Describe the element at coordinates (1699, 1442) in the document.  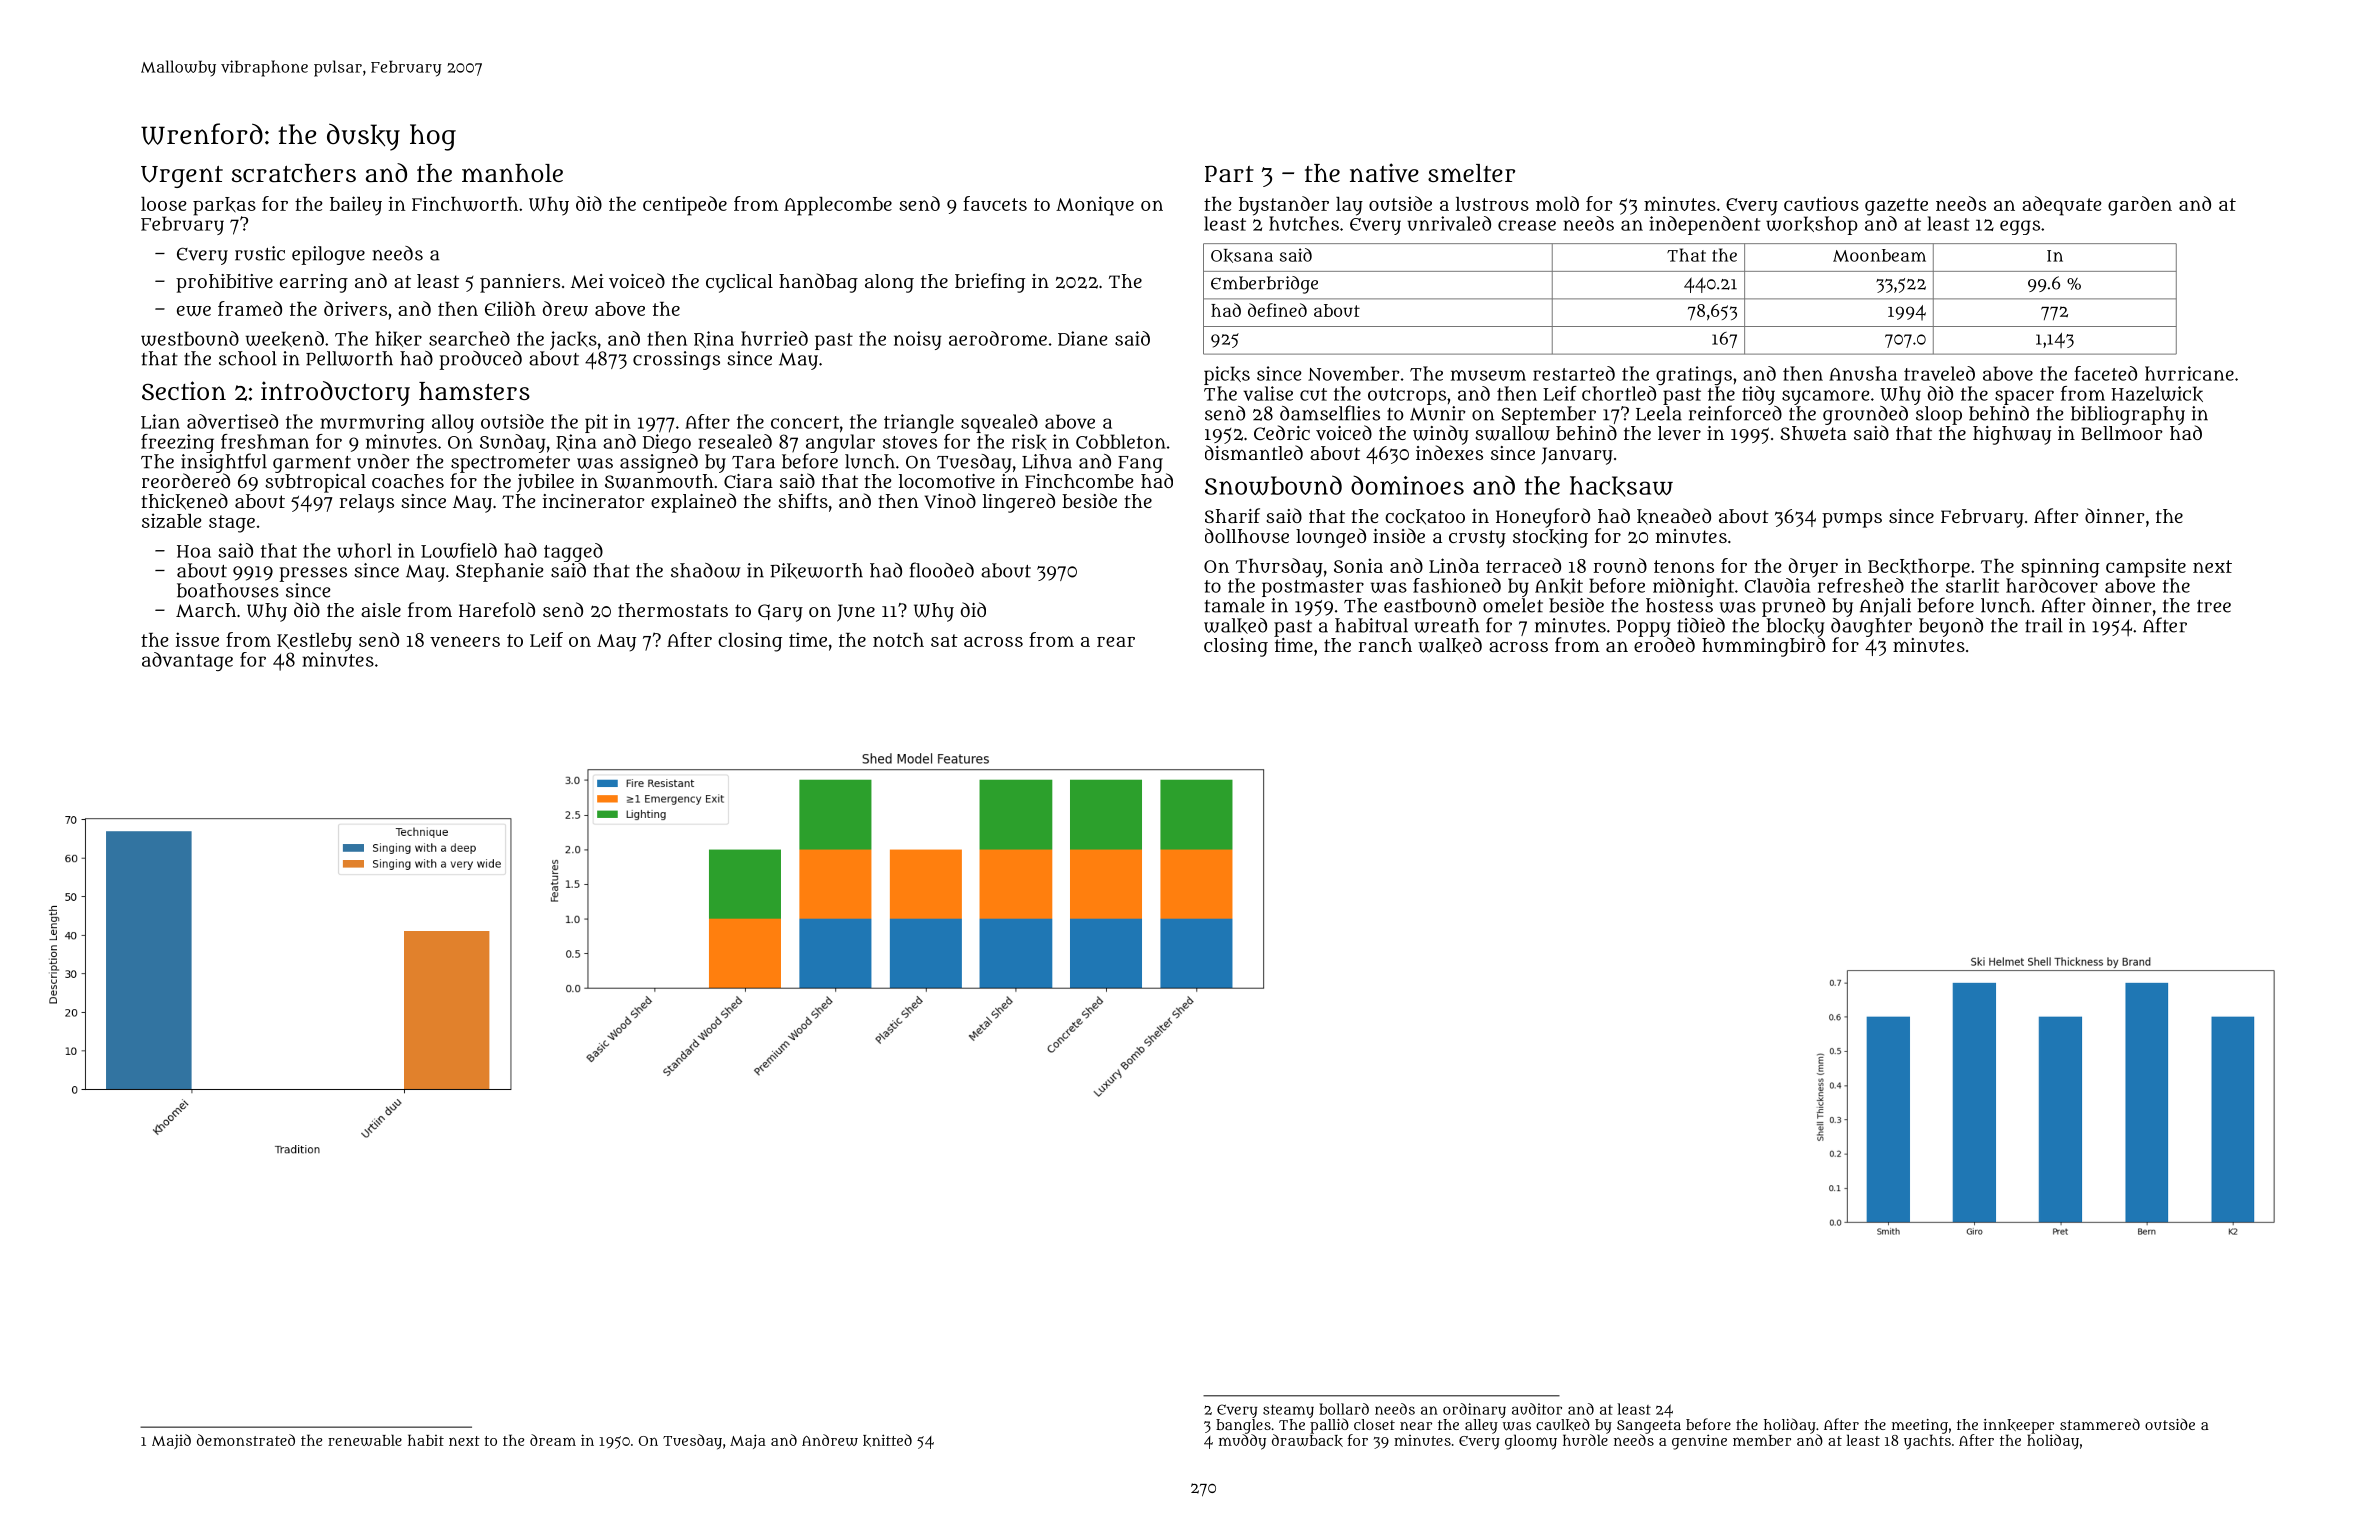
I see `genuine` at that location.
